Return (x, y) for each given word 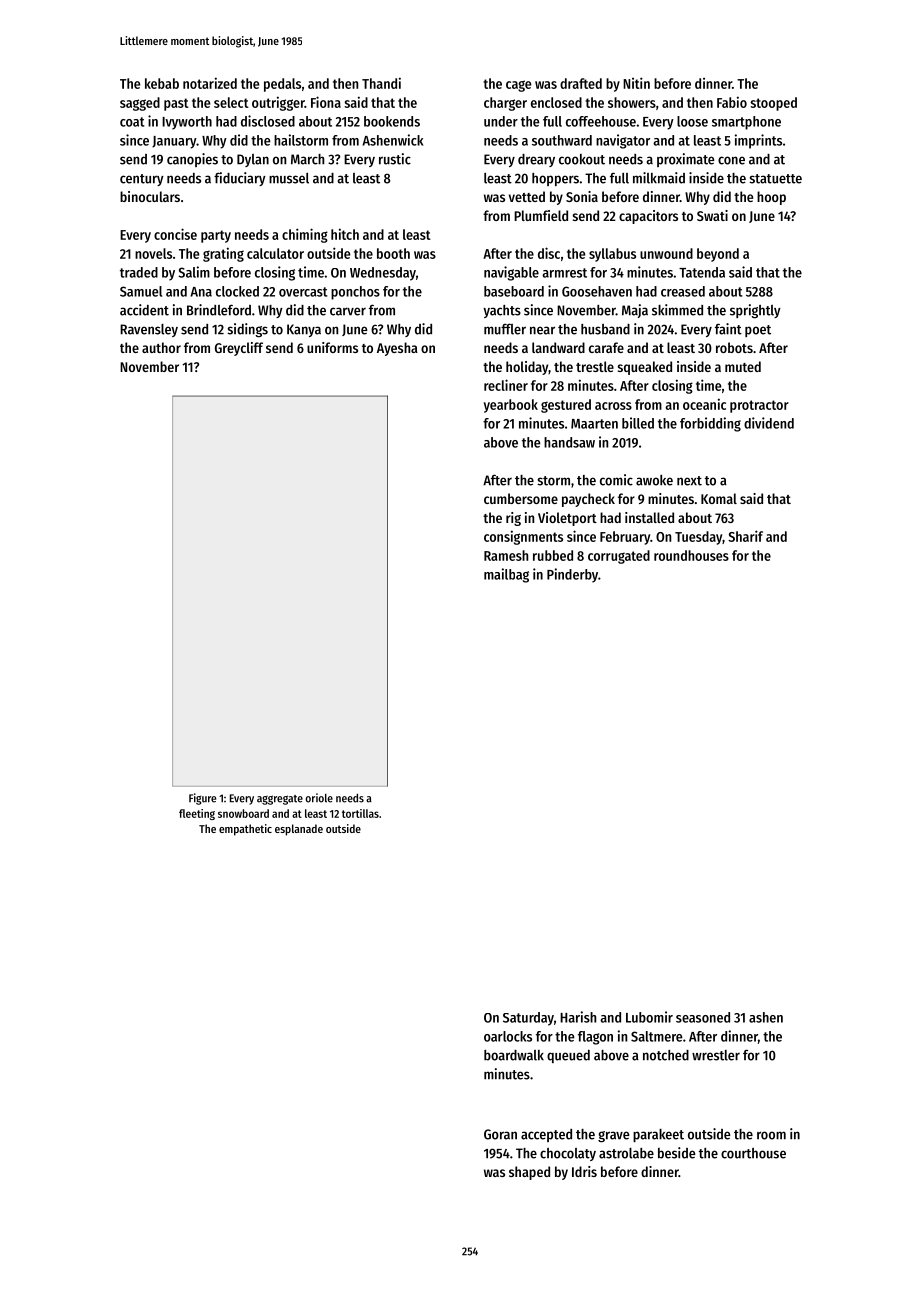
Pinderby (572, 575)
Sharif (745, 536)
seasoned (703, 1017)
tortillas (360, 813)
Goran (500, 1134)
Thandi (381, 83)
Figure (202, 799)
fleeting (197, 814)
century (142, 180)
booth (393, 253)
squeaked (645, 368)
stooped (774, 104)
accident (144, 310)
